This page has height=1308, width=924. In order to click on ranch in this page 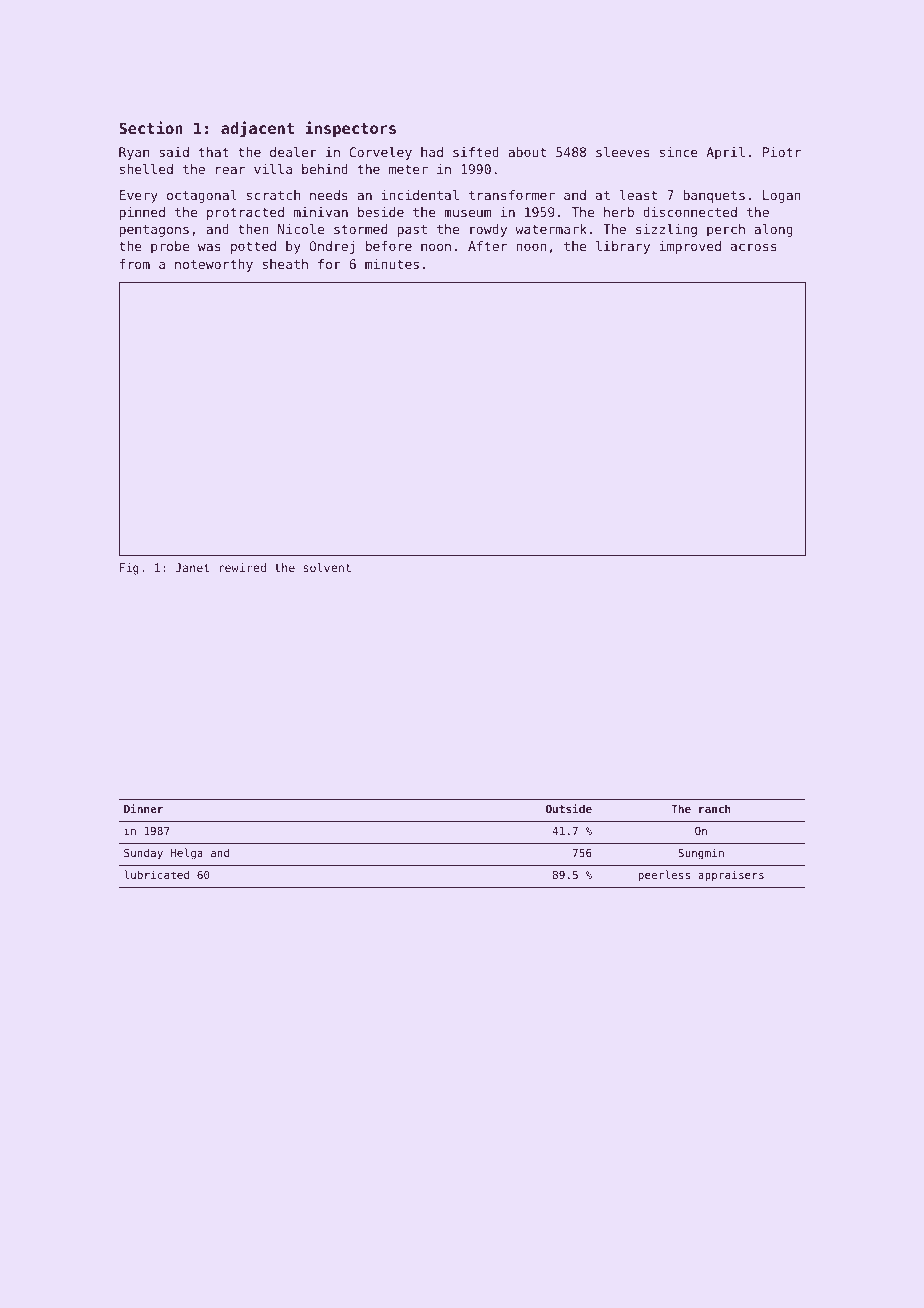, I will do `click(715, 808)`.
